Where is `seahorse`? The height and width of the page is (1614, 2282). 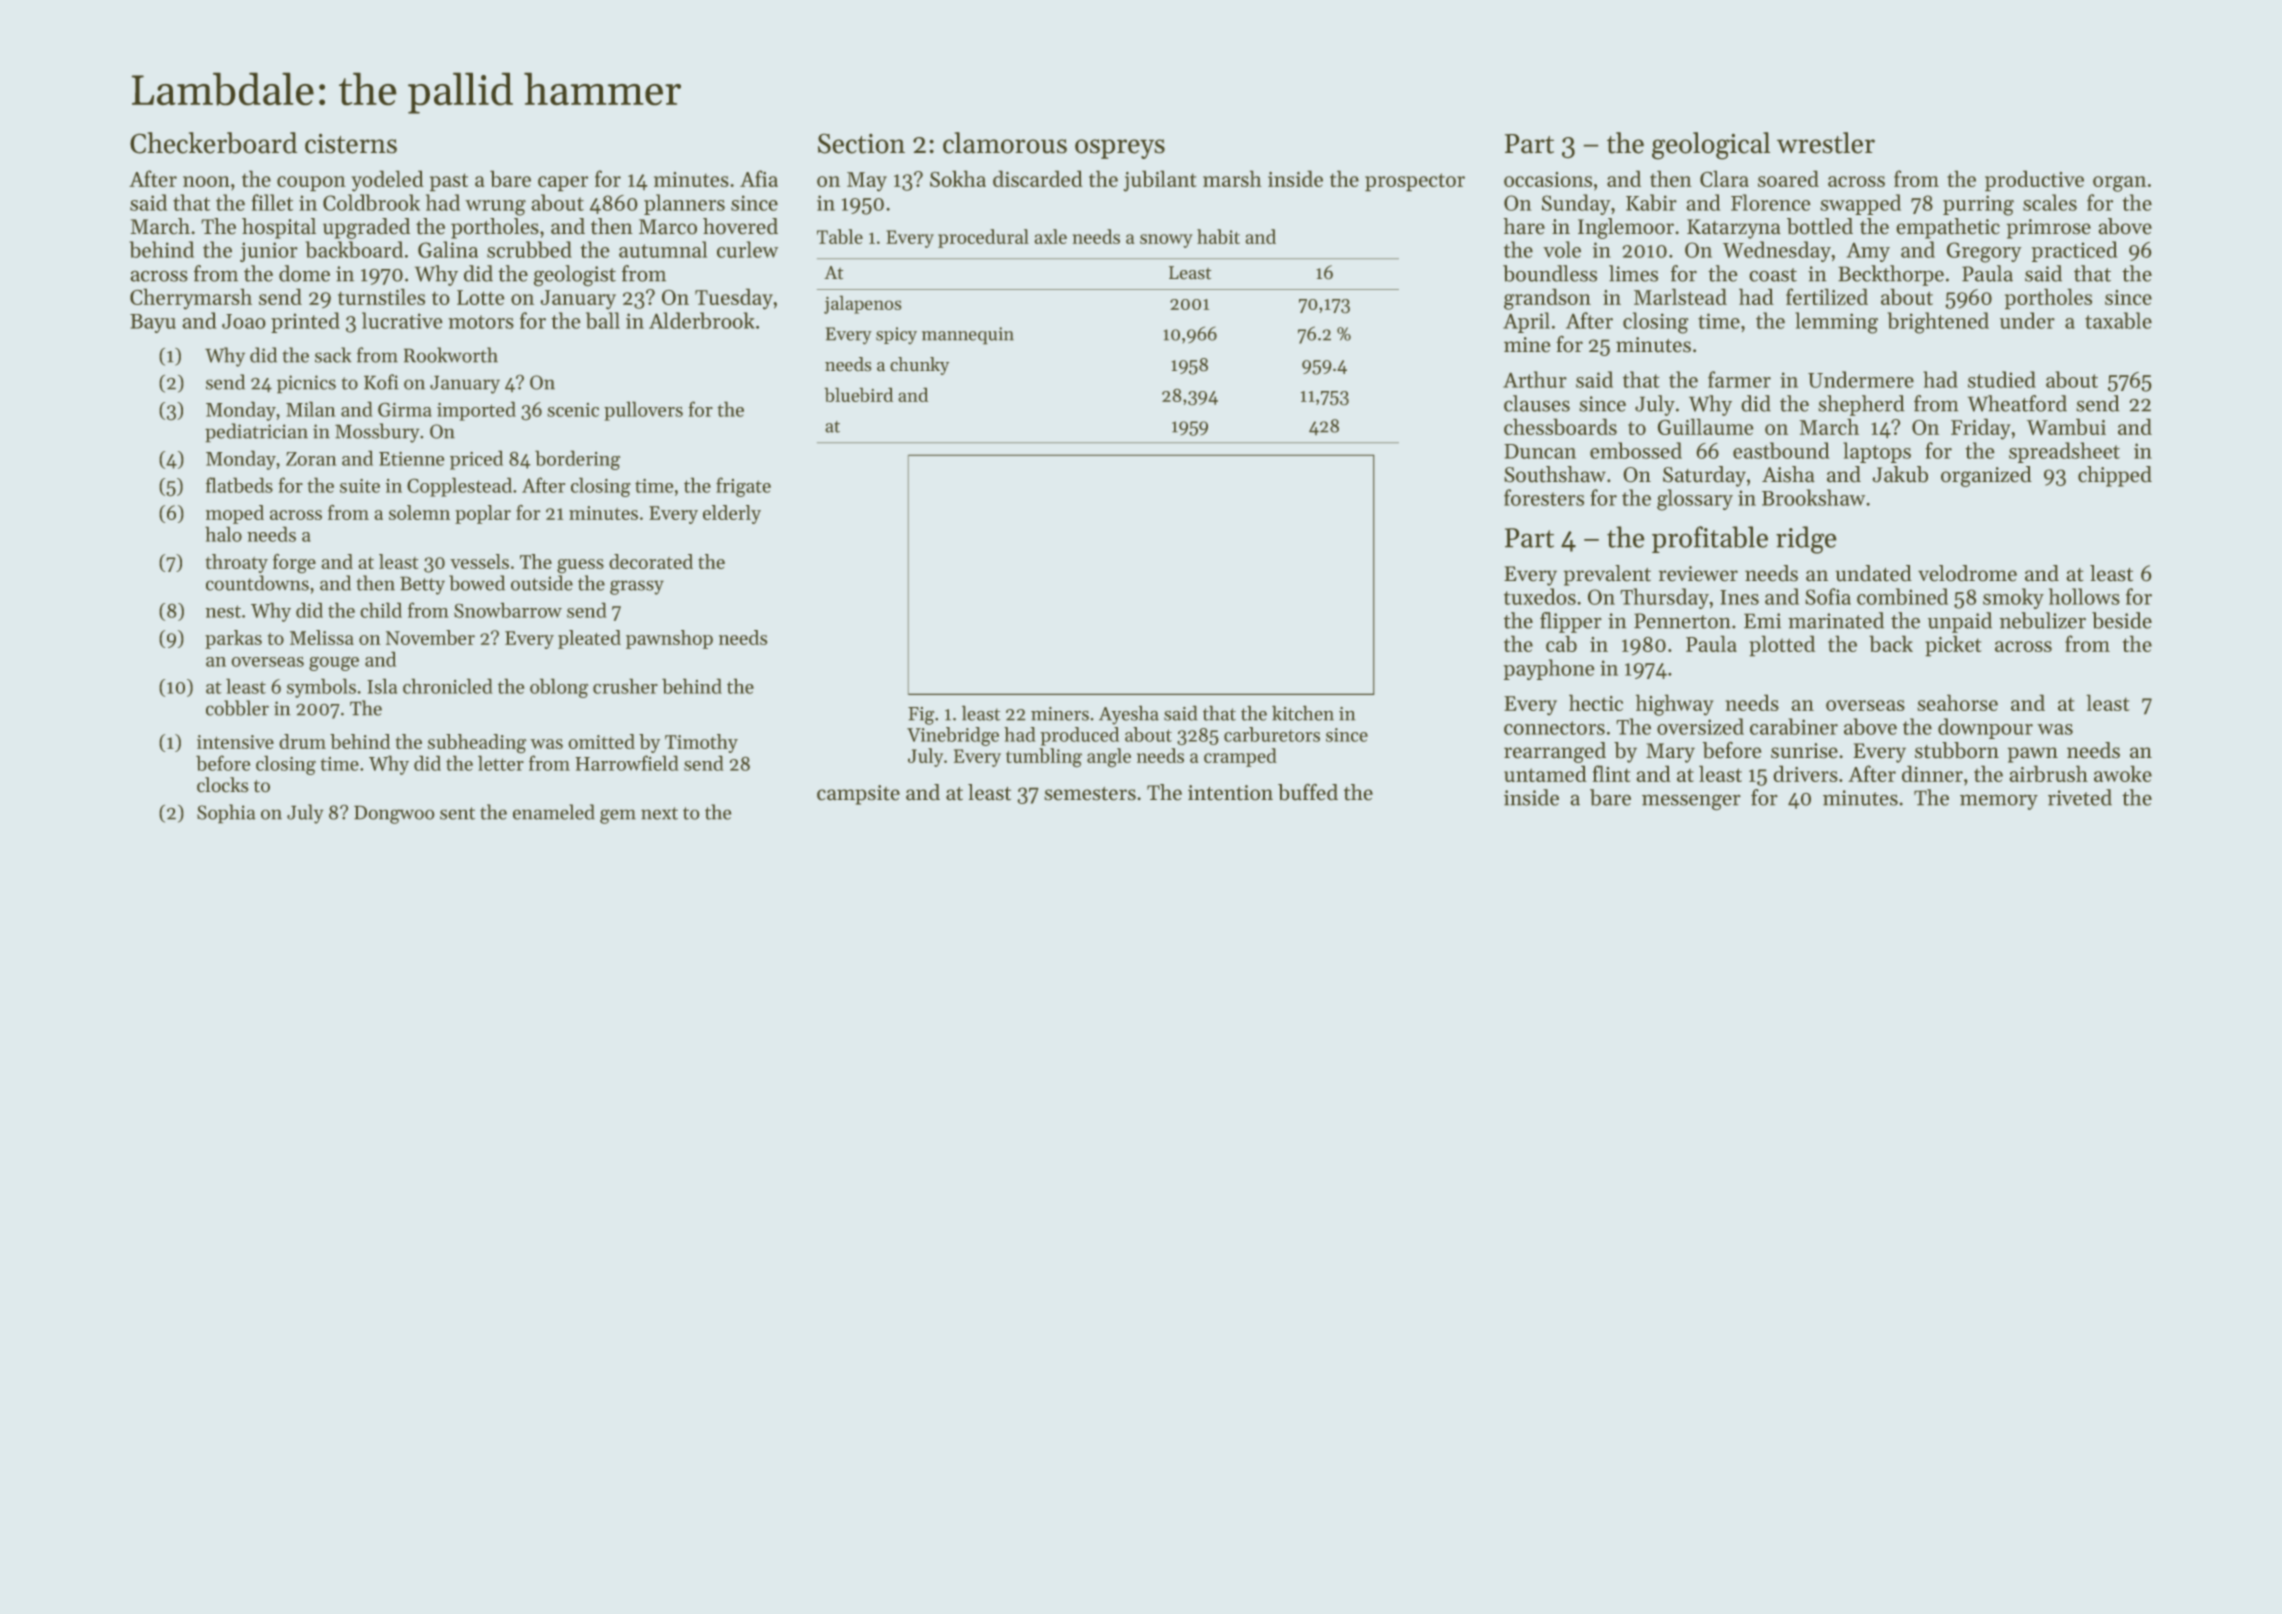
seahorse is located at coordinates (1957, 702).
